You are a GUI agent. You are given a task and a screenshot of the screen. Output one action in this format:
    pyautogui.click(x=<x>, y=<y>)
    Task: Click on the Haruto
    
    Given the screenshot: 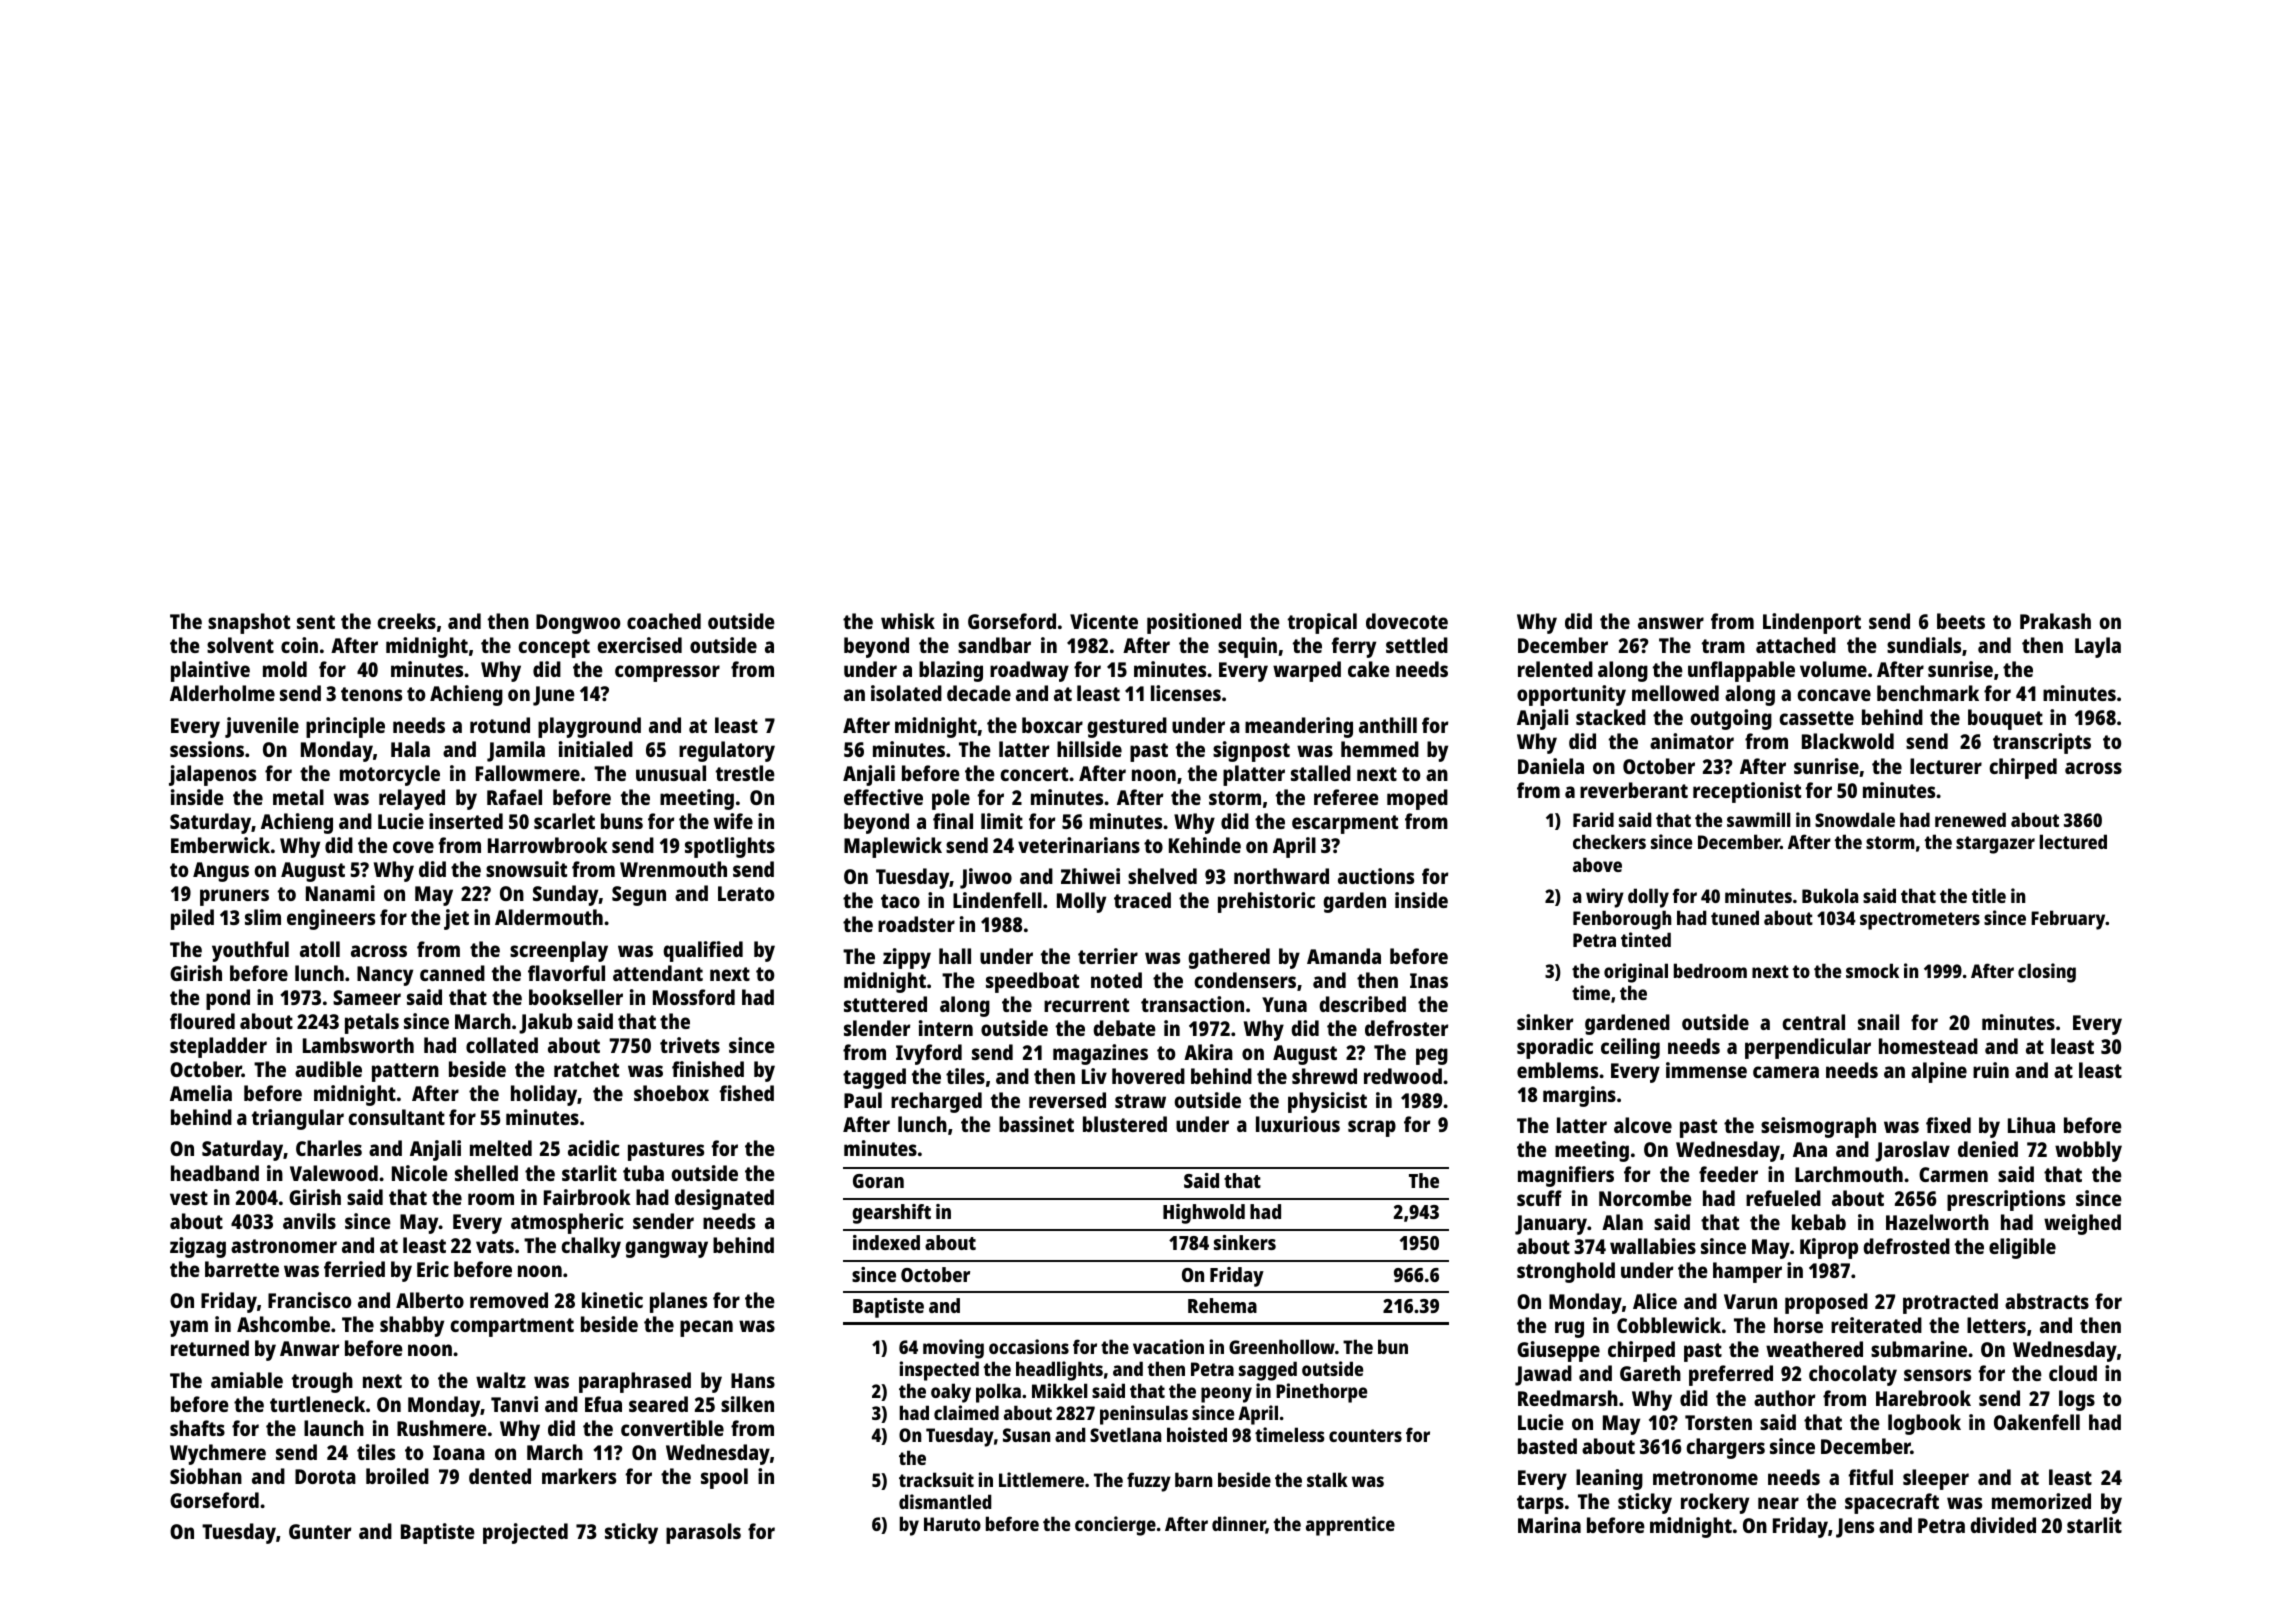 What is the action you would take?
    pyautogui.click(x=952, y=1524)
